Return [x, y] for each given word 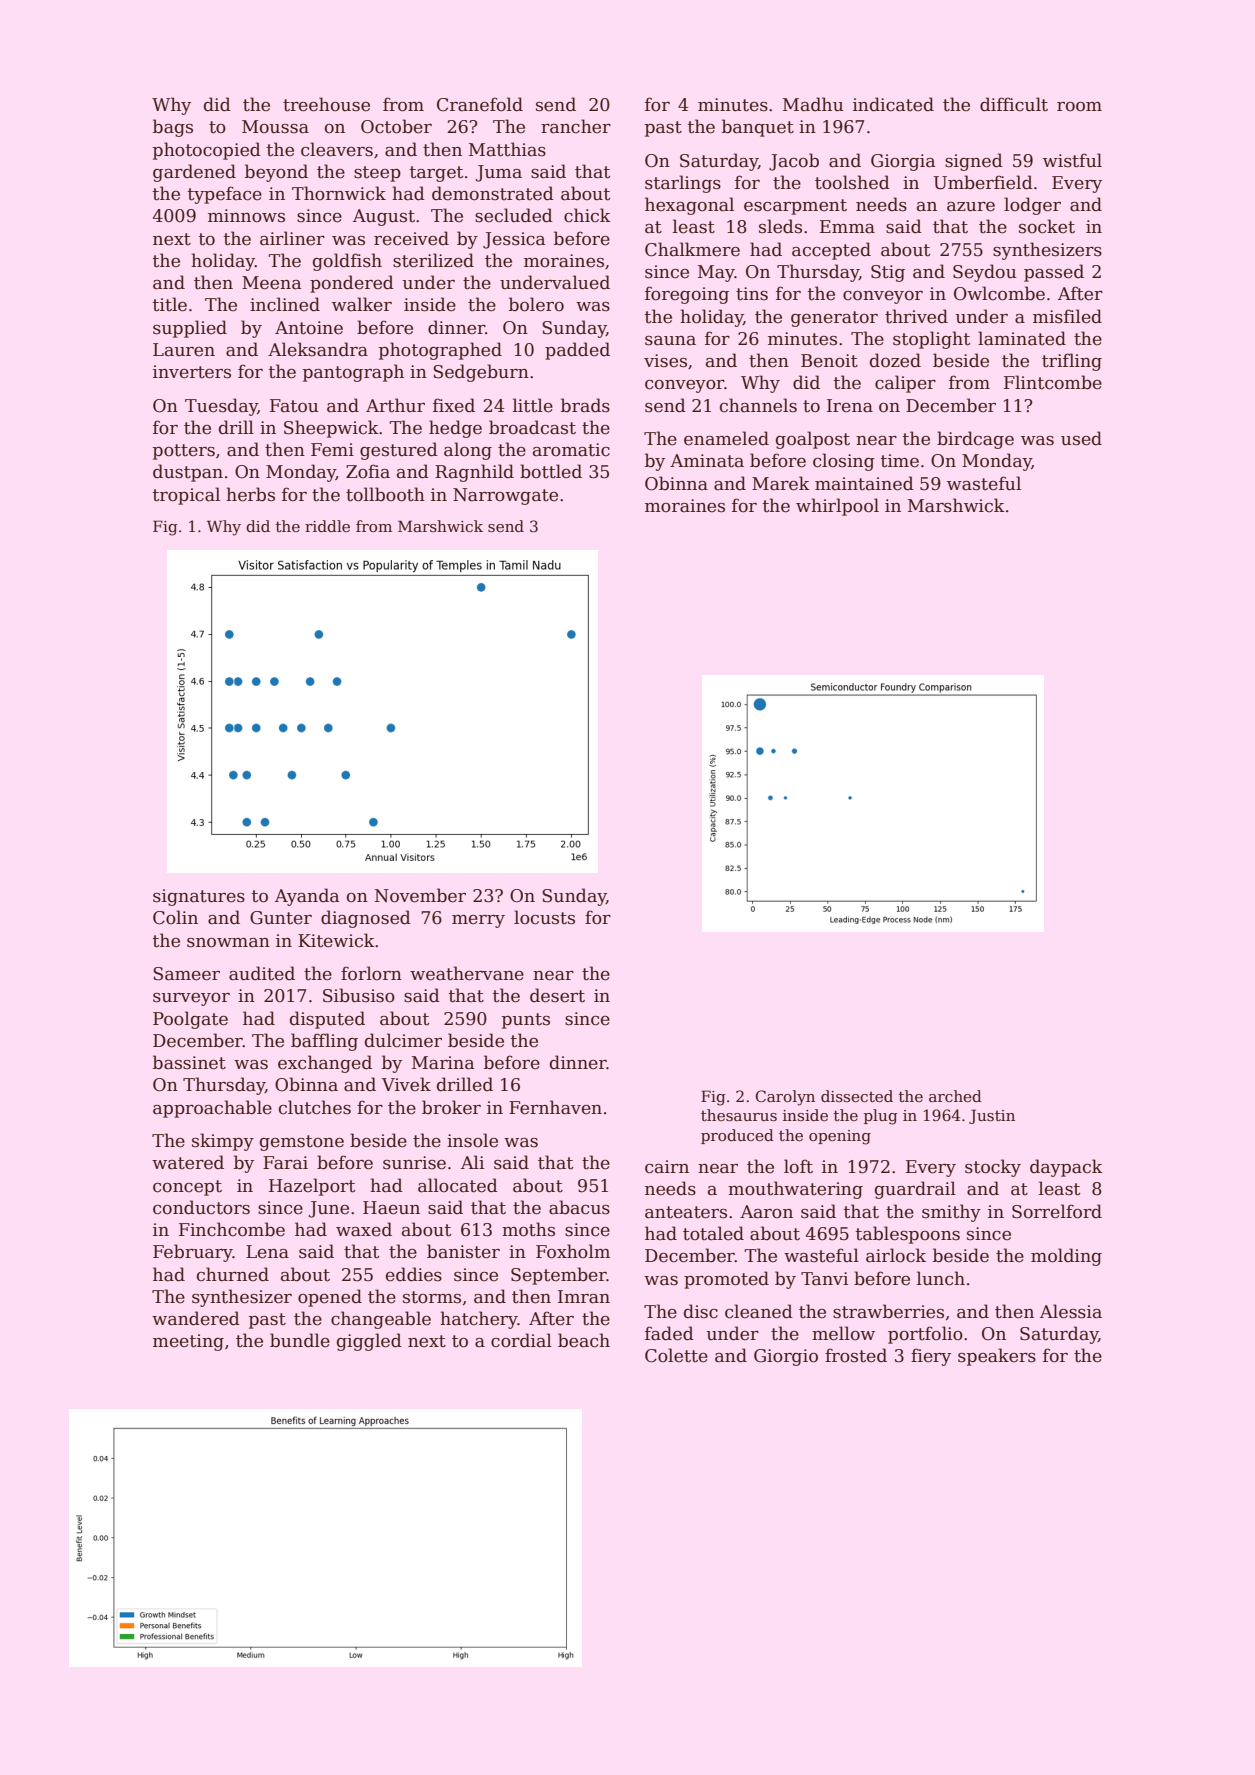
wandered [196, 1318]
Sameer [186, 974]
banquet [758, 128]
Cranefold [480, 104]
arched [955, 1096]
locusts [544, 917]
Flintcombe [1053, 382]
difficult [1014, 104]
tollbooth [385, 494]
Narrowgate [505, 496]
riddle [327, 526]
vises [665, 361]
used [1081, 438]
